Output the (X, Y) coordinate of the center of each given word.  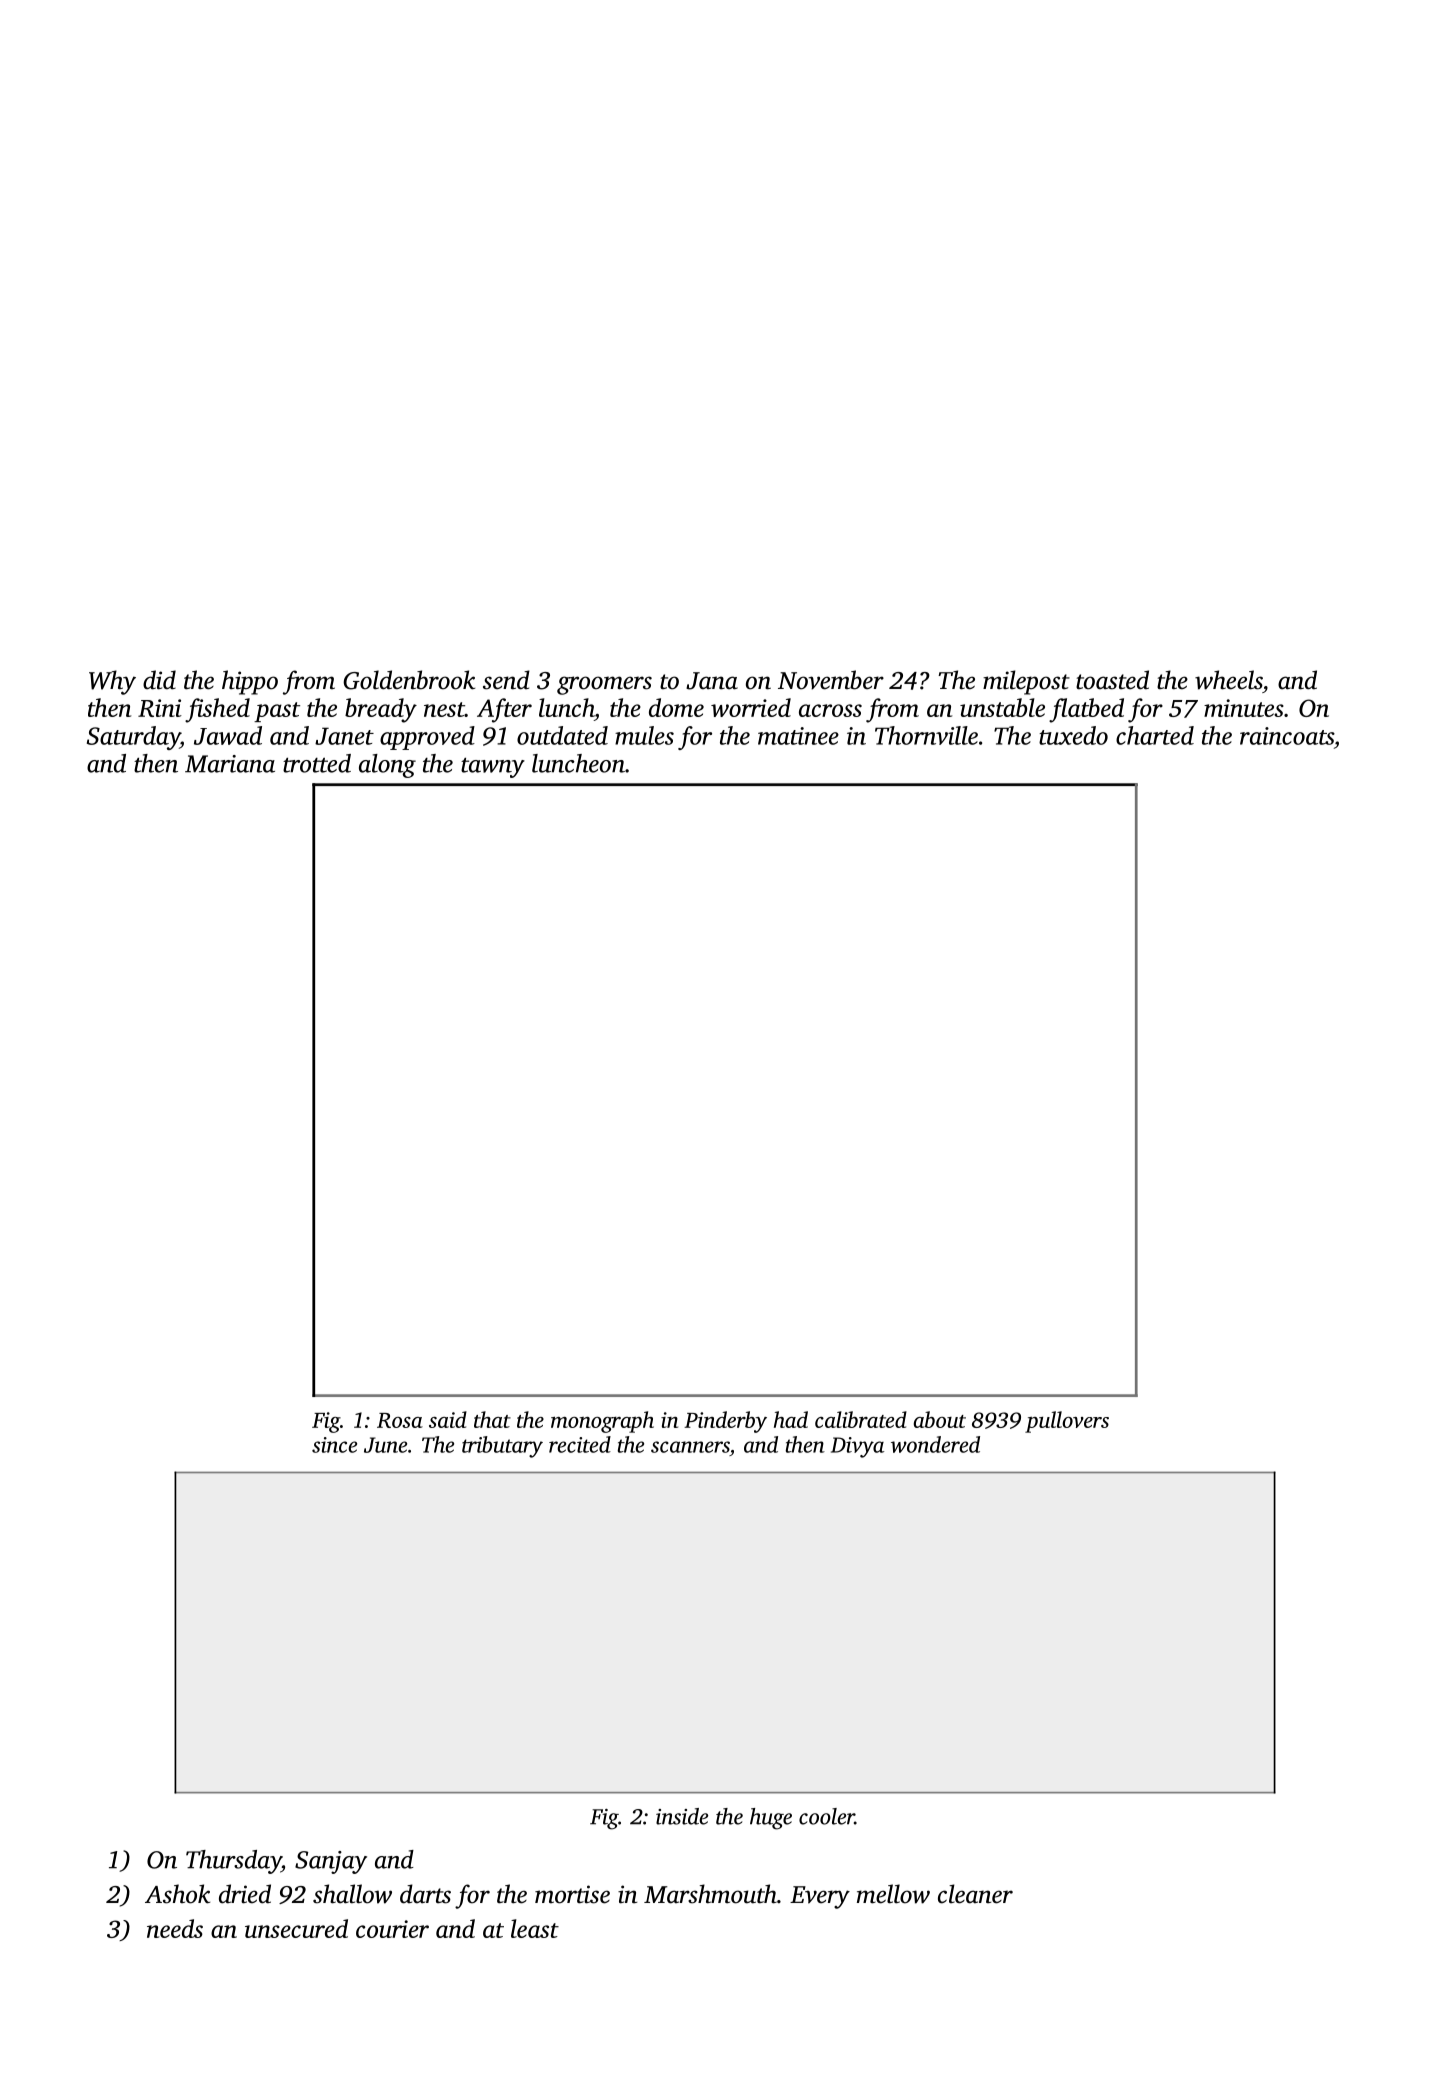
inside (682, 1816)
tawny (493, 768)
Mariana (230, 764)
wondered (935, 1444)
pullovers (1067, 1422)
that (492, 1419)
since (334, 1445)
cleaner (975, 1894)
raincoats (1287, 736)
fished (217, 710)
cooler (827, 1816)
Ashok (177, 1894)
